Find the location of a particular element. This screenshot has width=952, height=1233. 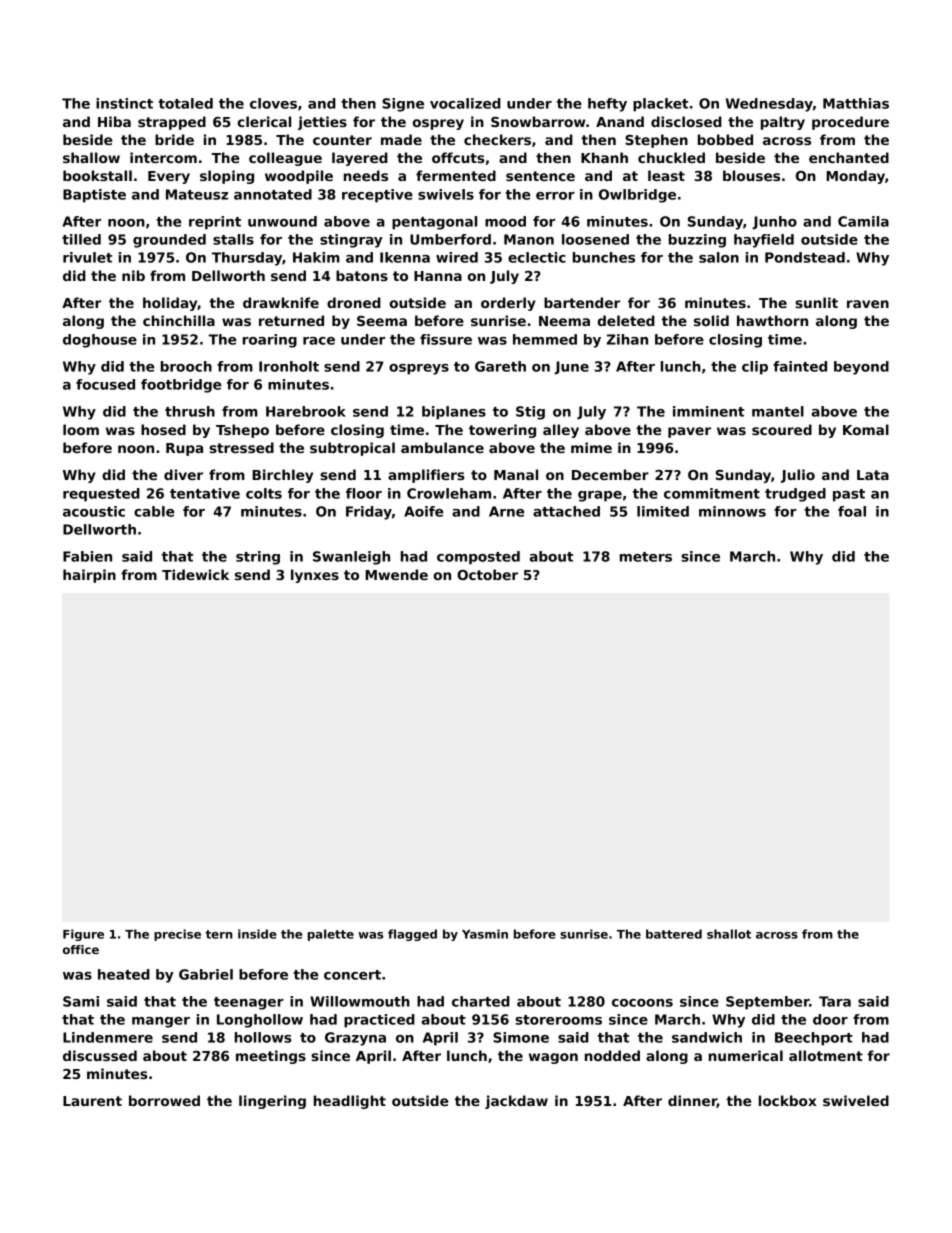

nib is located at coordinates (133, 275).
